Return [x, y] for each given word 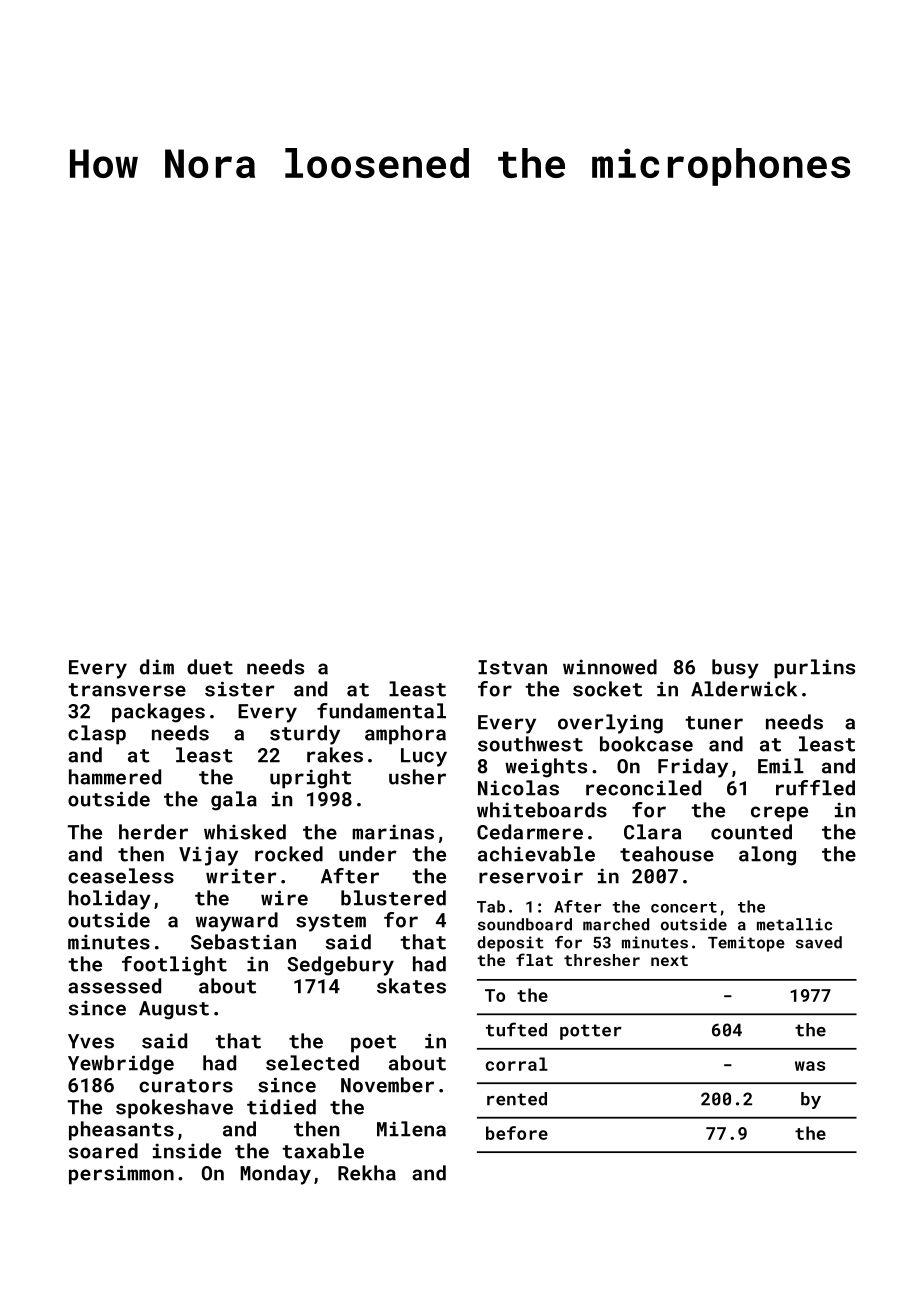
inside [187, 1151]
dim [157, 667]
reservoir [531, 876]
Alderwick [744, 689]
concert [684, 907]
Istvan [512, 667]
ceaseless [121, 876]
